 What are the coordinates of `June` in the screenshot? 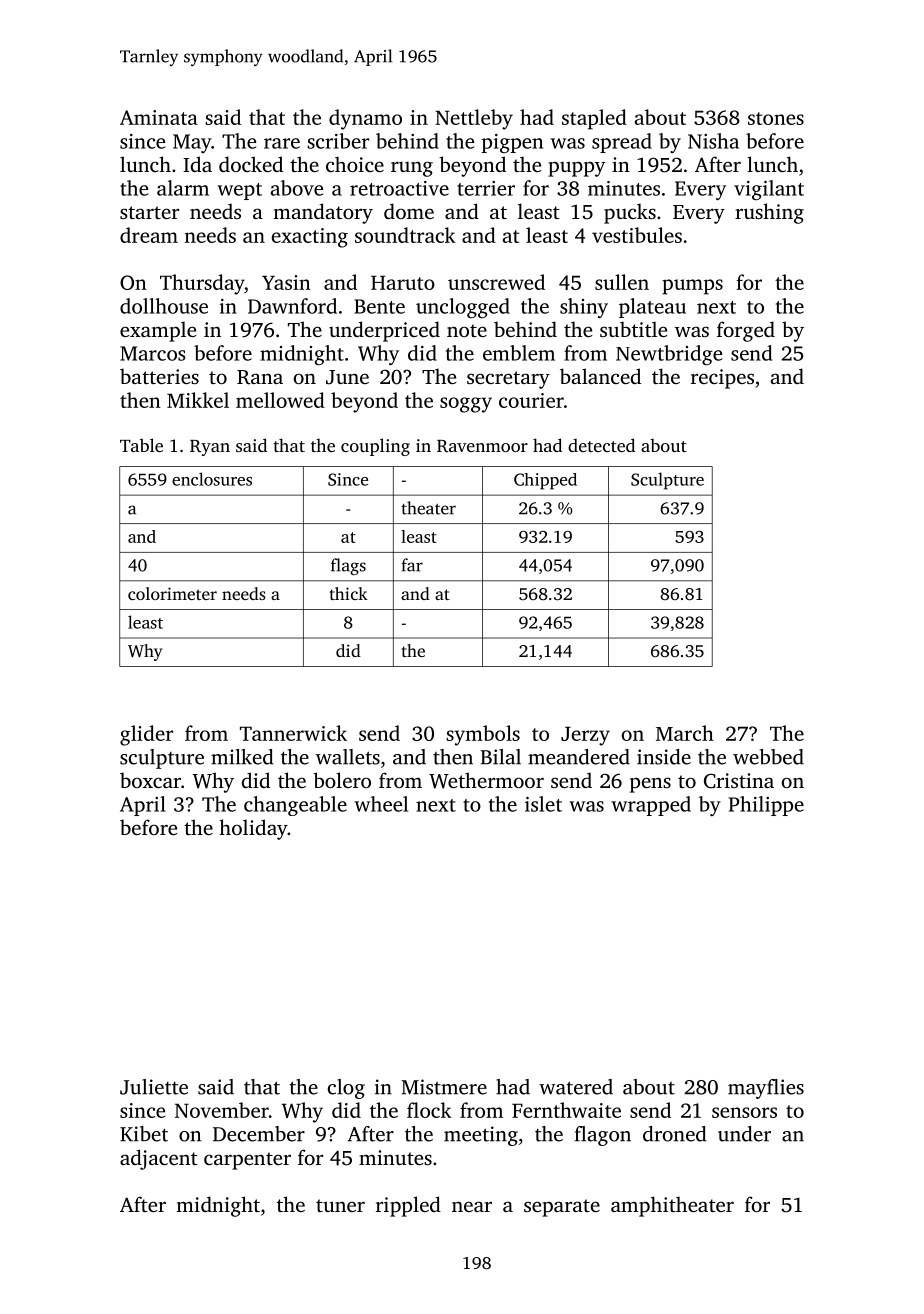 It's located at (347, 377).
